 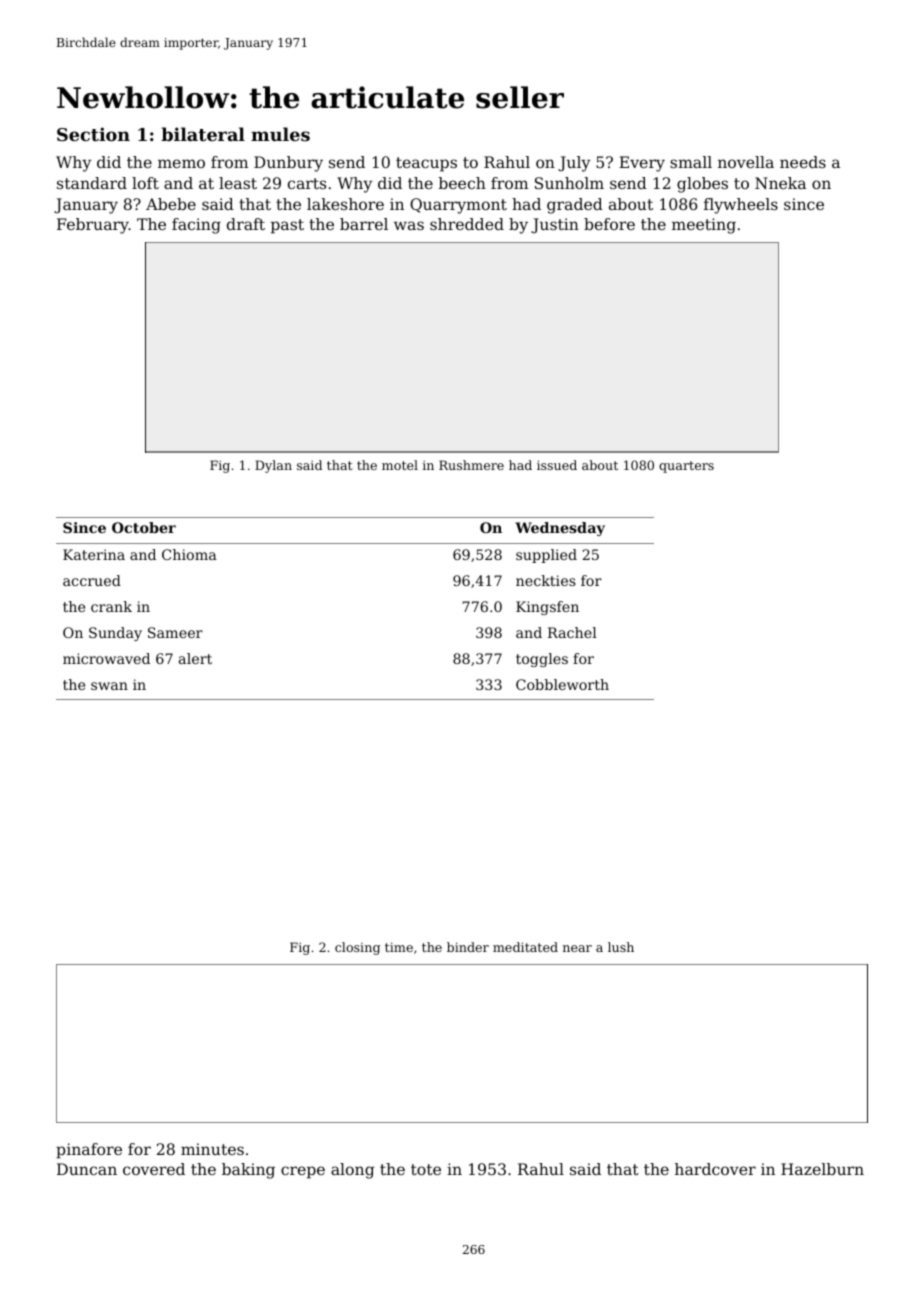 I want to click on Cobbleworth, so click(x=562, y=684).
